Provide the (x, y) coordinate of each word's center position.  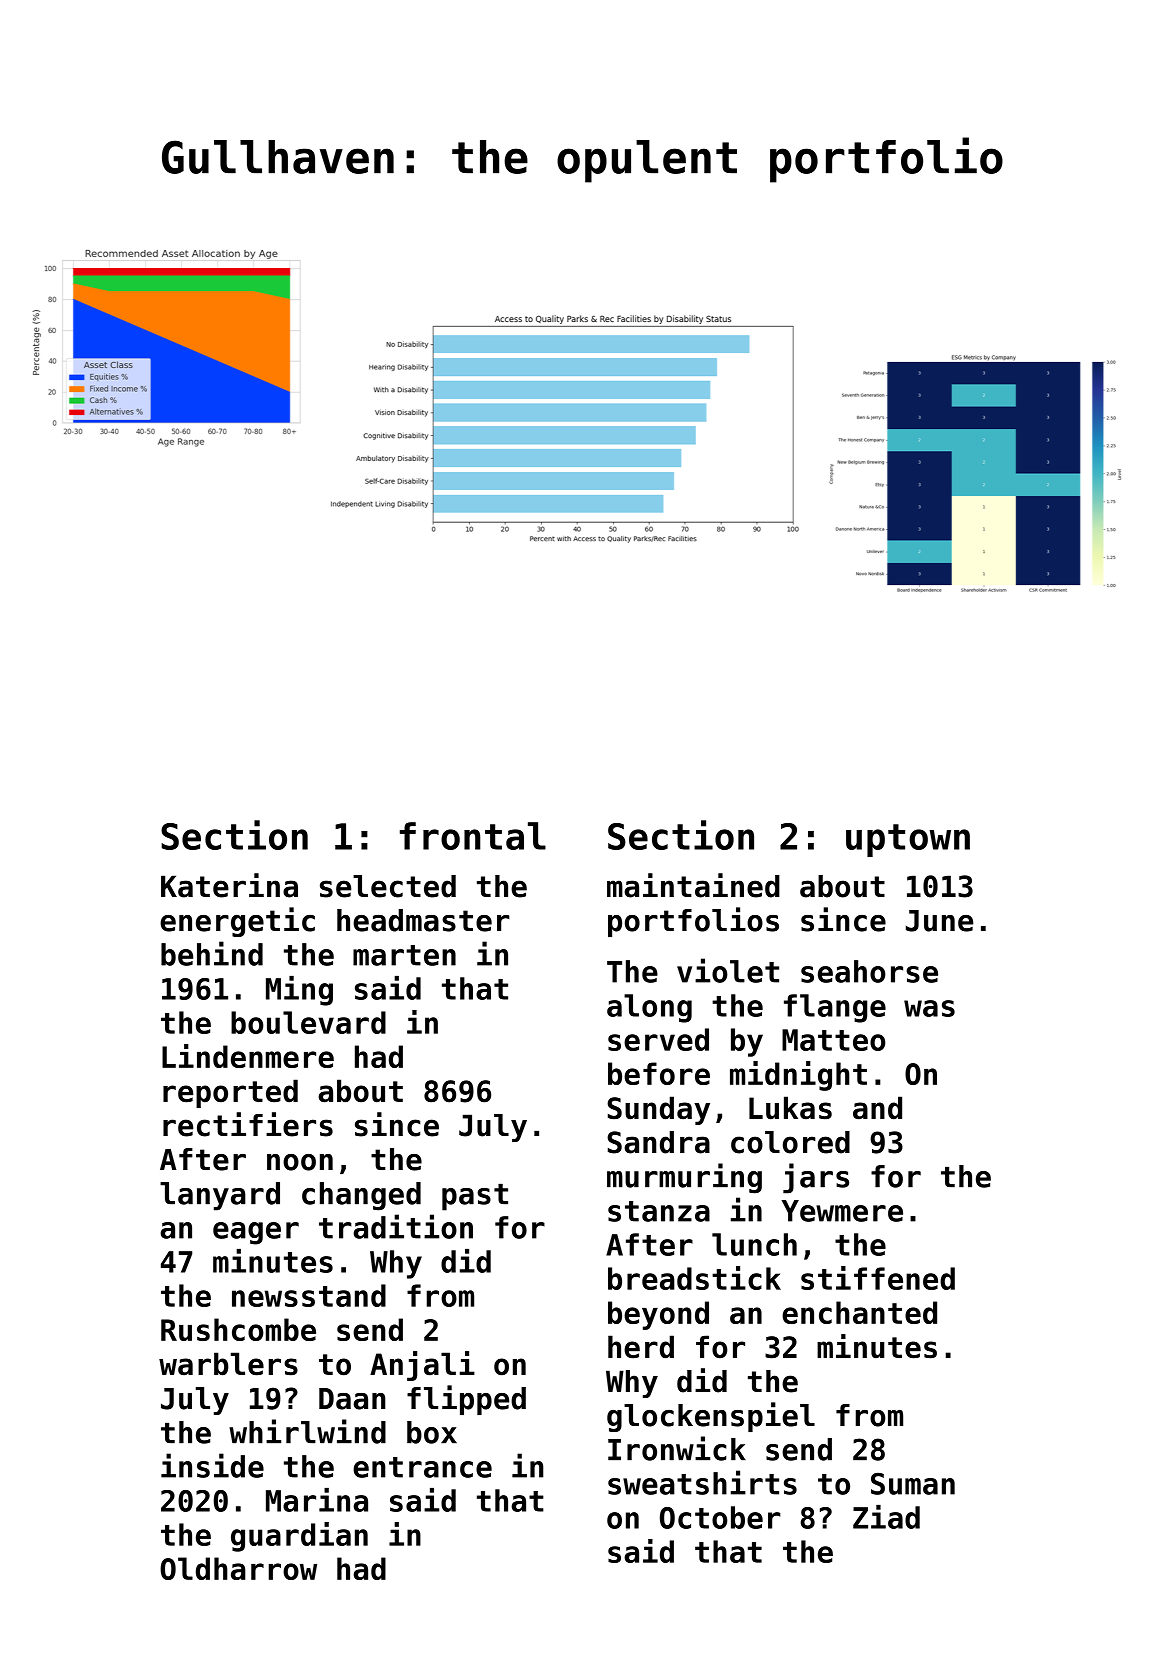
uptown (908, 840)
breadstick (694, 1278)
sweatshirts (702, 1482)
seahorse (869, 971)
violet (728, 970)
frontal (473, 836)
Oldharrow (238, 1568)
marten (404, 955)
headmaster (423, 920)
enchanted (859, 1312)
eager (256, 1233)
